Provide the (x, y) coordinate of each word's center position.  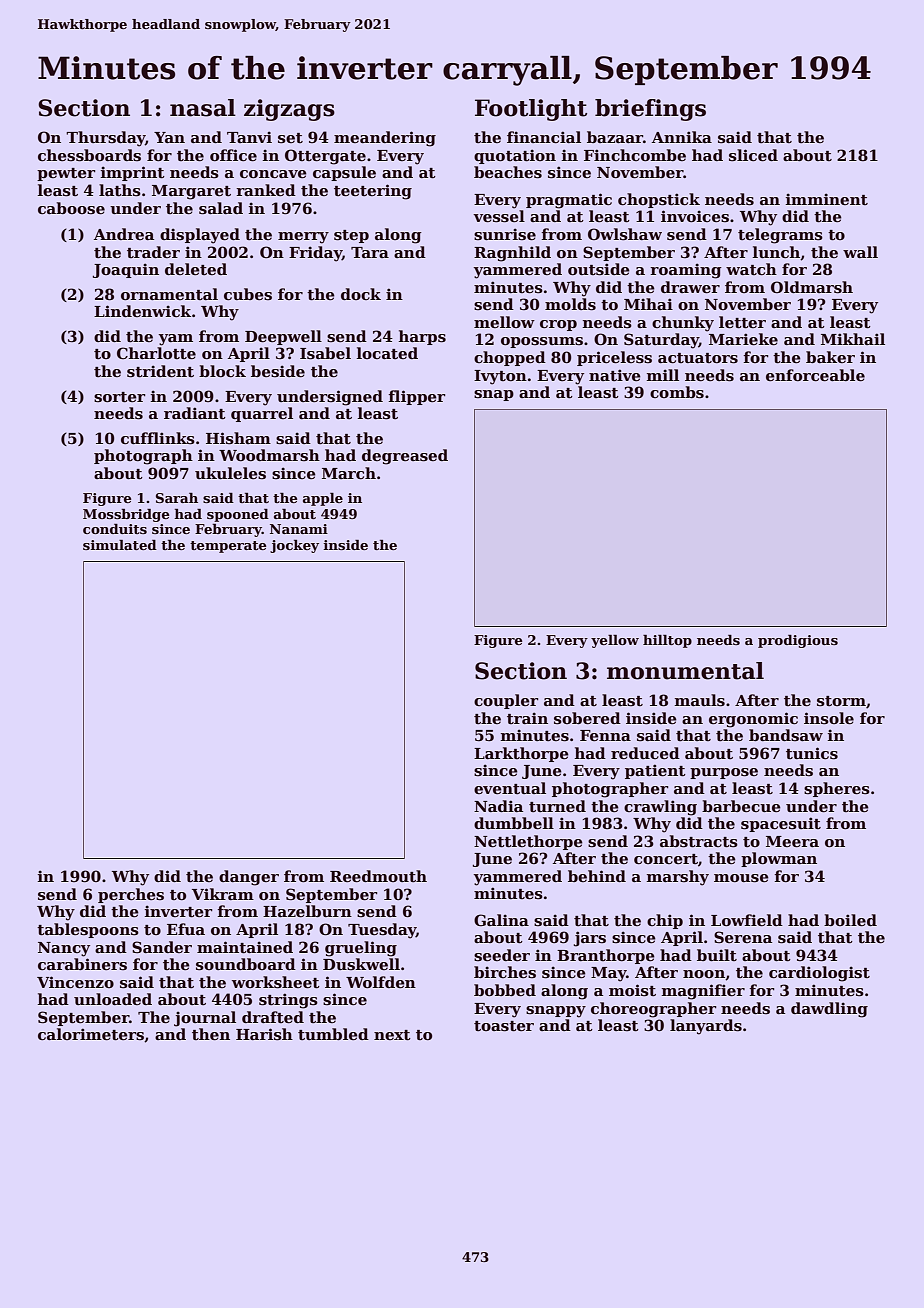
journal (205, 1019)
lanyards (706, 1027)
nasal (203, 108)
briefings (650, 110)
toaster (504, 1026)
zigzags (289, 110)
